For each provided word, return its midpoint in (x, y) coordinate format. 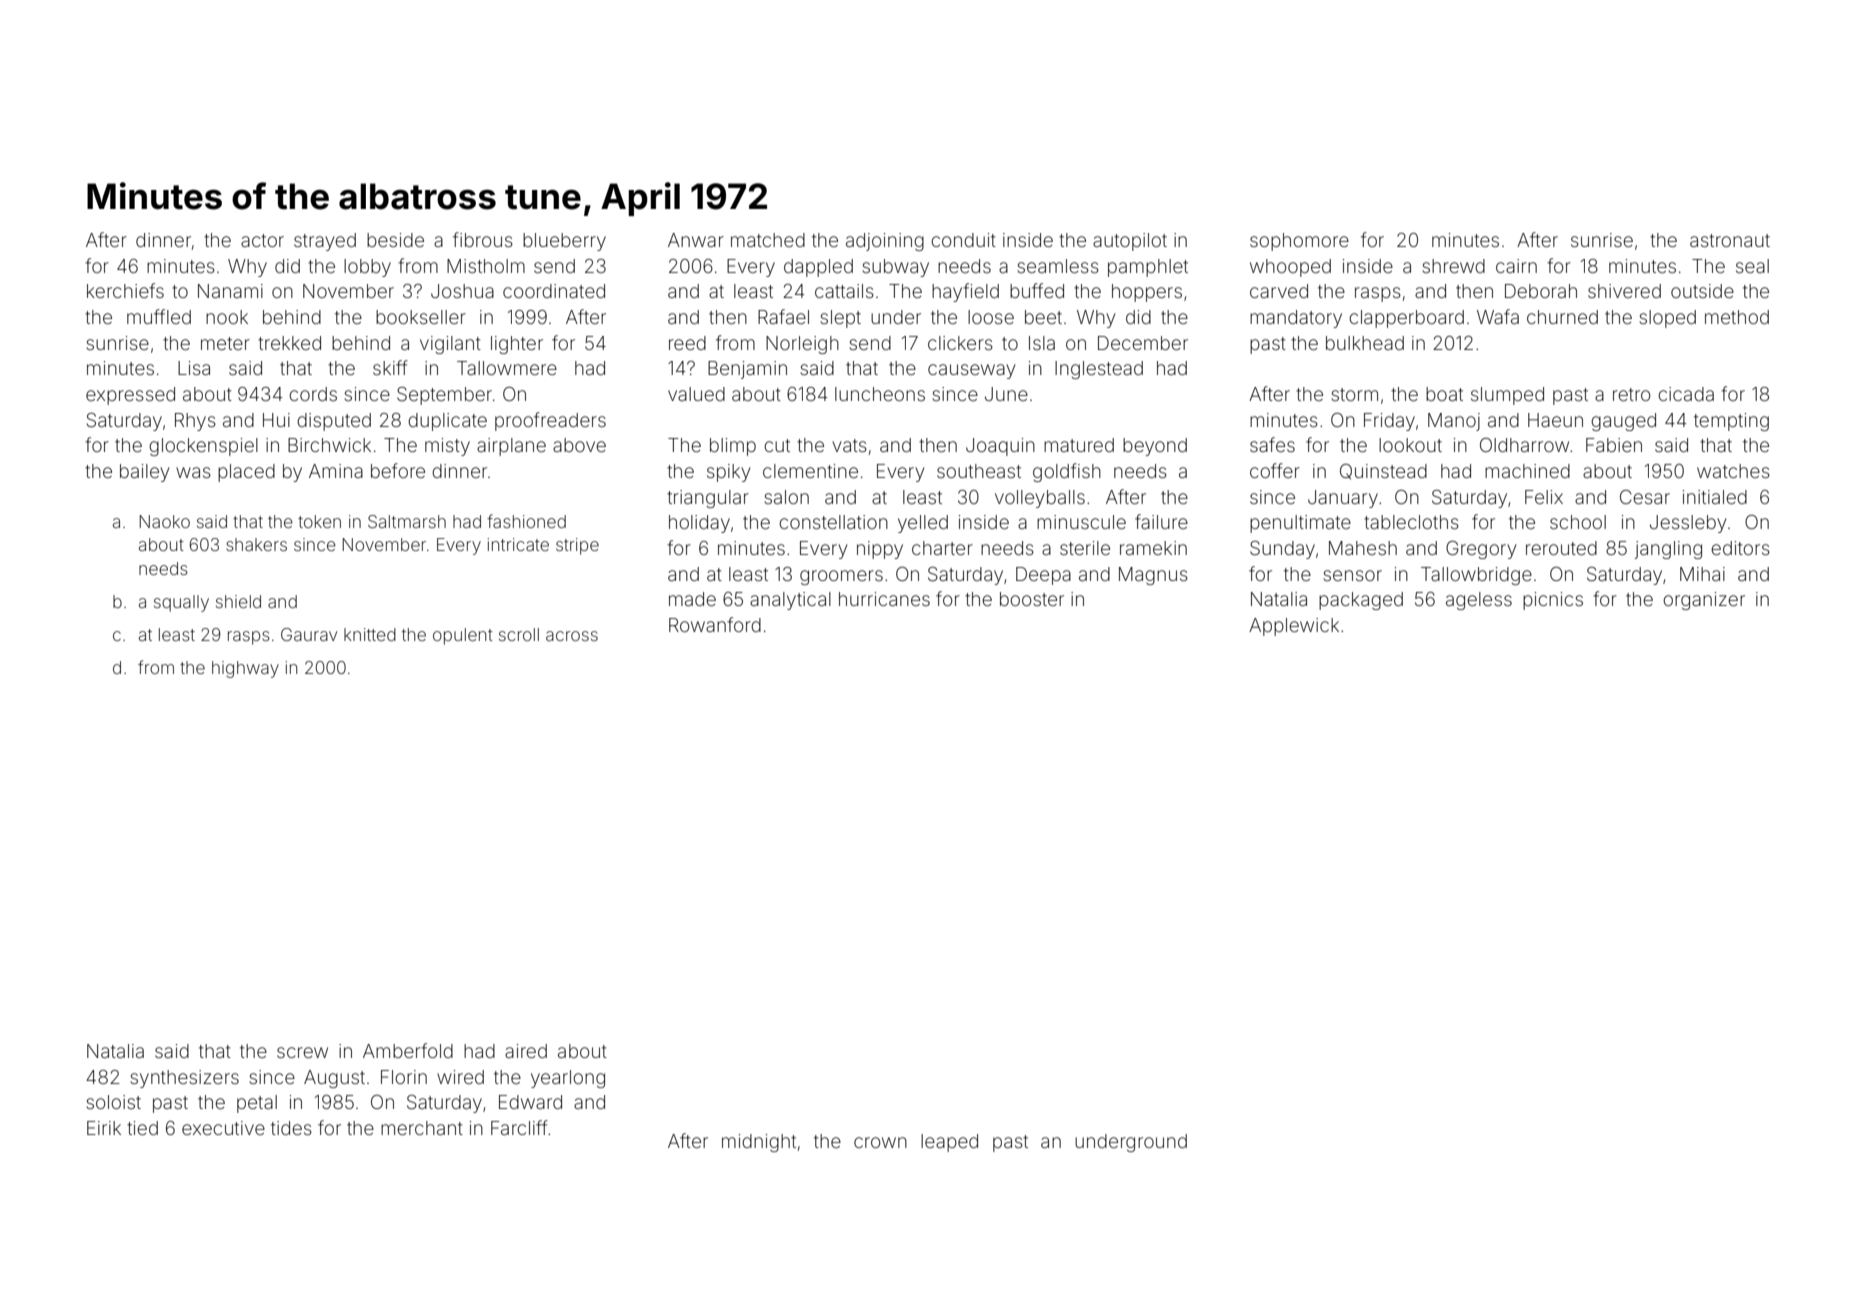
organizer (1704, 601)
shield (238, 601)
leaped (949, 1143)
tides (291, 1128)
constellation (833, 522)
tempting (1731, 422)
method (1737, 317)
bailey (144, 473)
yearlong (568, 1079)
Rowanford (715, 624)
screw (302, 1052)
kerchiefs (125, 290)
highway (245, 669)
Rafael (783, 316)
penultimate (1300, 524)
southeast (979, 471)
